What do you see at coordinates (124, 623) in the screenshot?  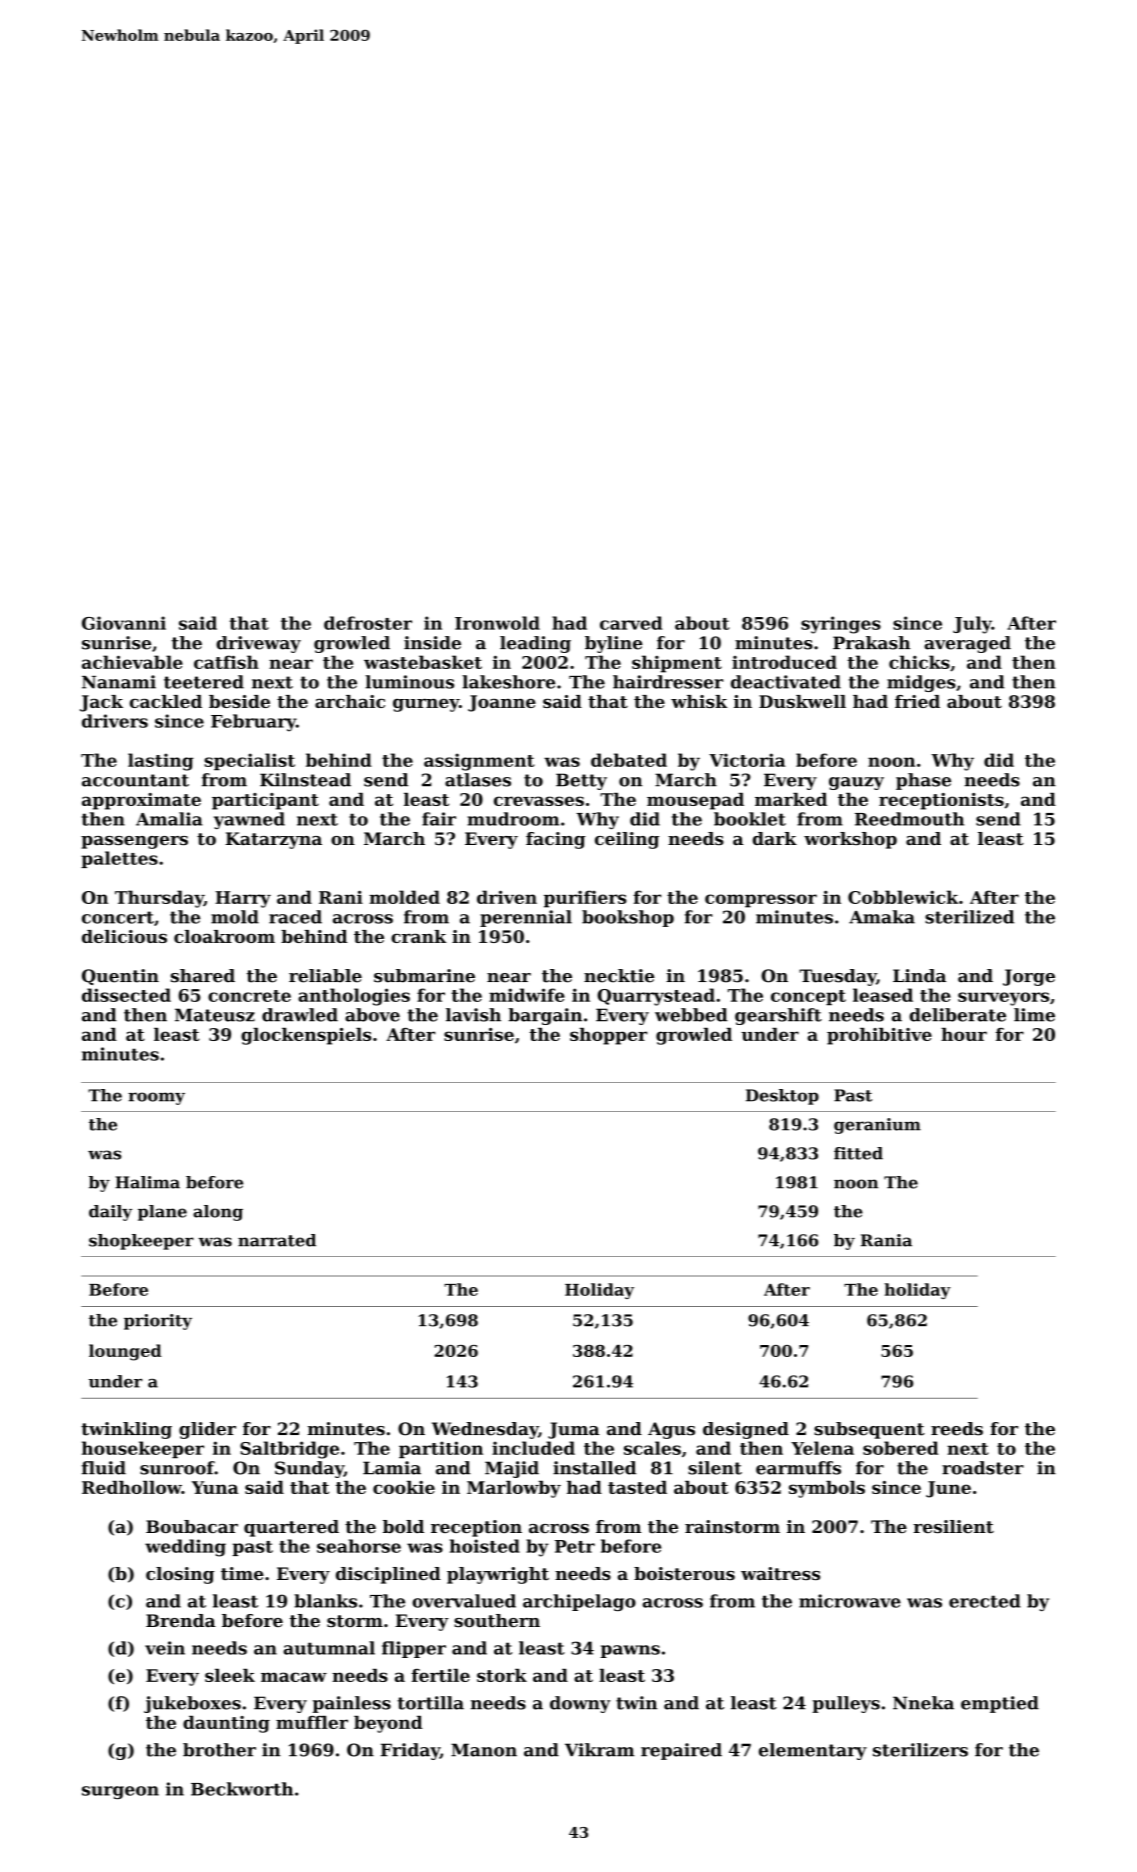 I see `Giovanni` at bounding box center [124, 623].
